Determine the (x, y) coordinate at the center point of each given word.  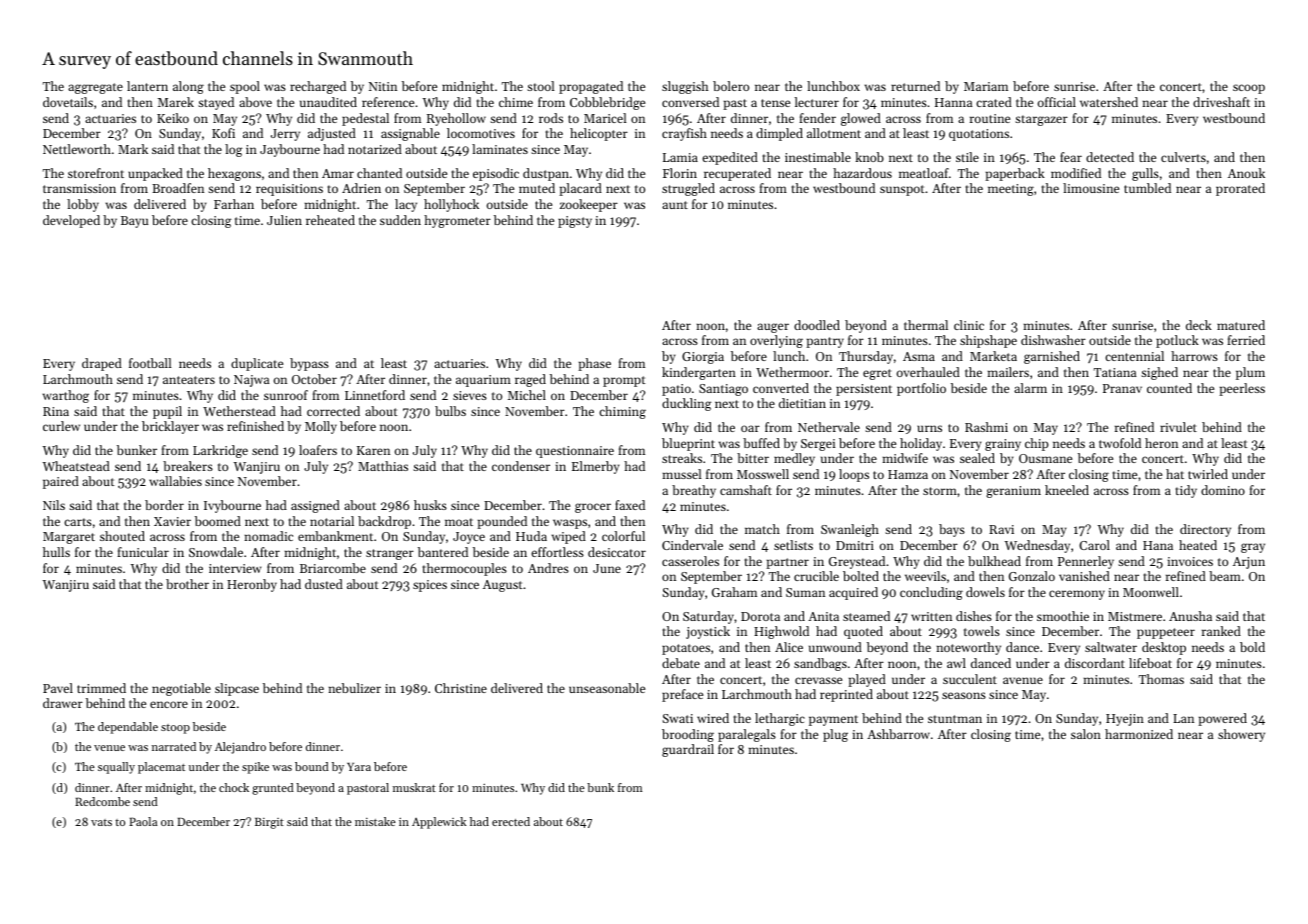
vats (101, 822)
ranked (1221, 631)
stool (541, 86)
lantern (147, 86)
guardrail (688, 750)
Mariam (986, 86)
